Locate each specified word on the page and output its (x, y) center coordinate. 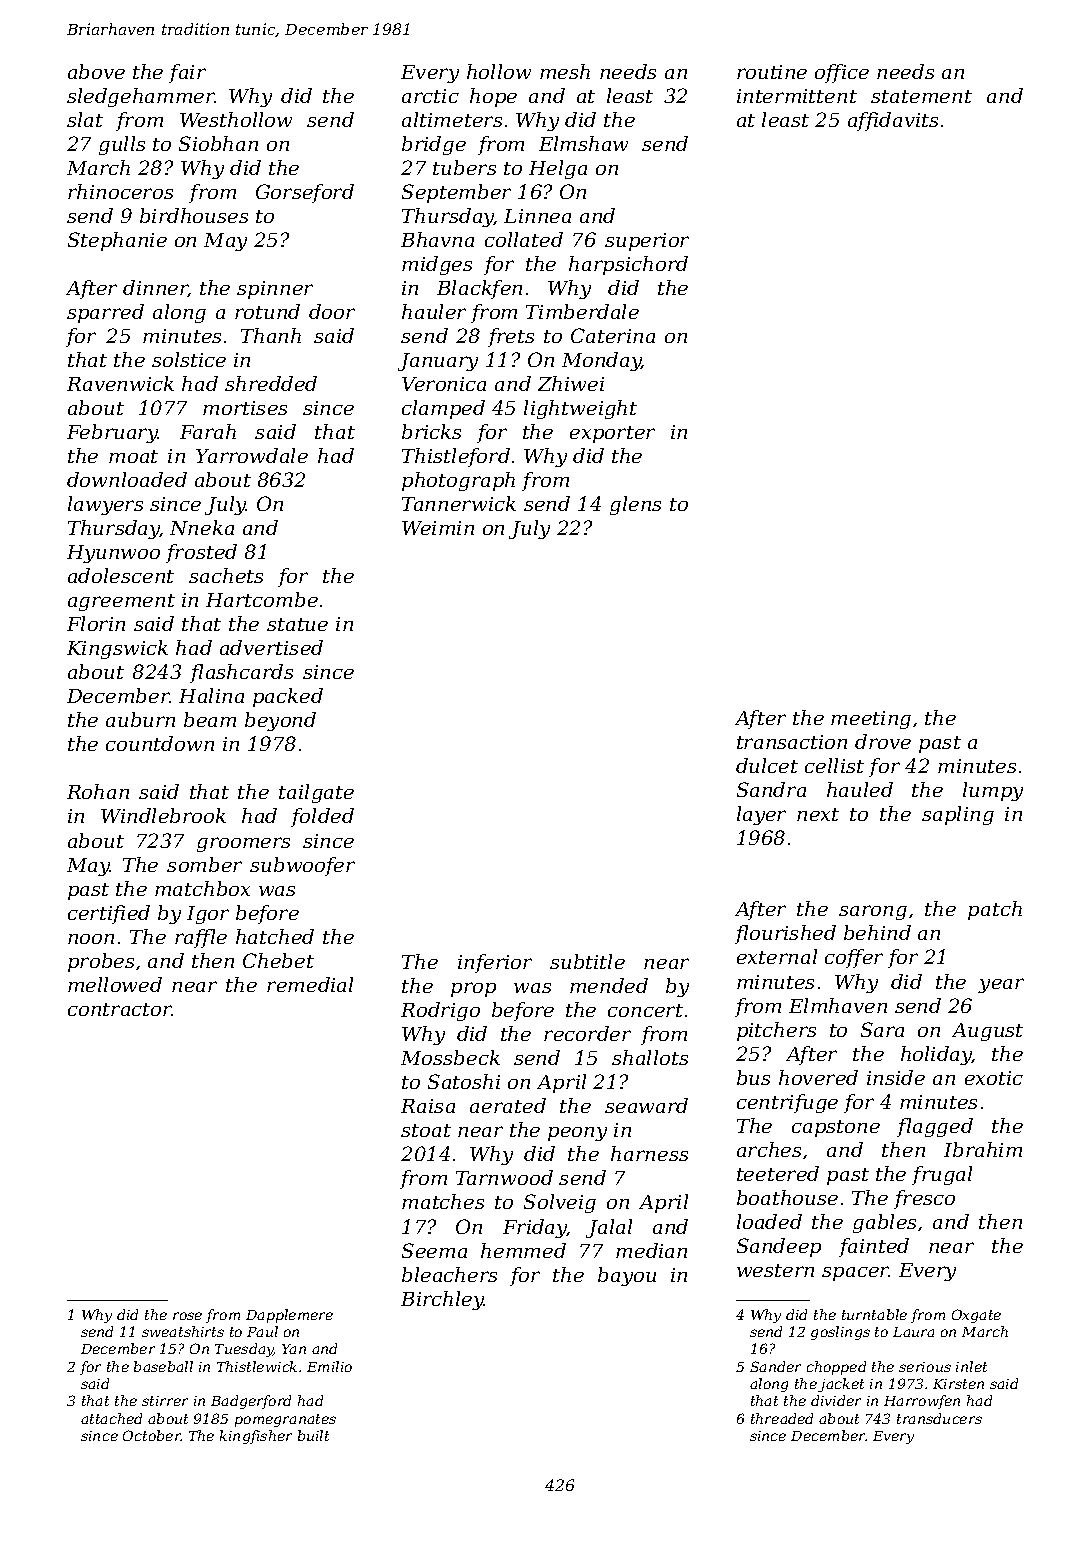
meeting (871, 720)
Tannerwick (459, 503)
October (152, 1435)
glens (635, 505)
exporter (612, 434)
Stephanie (117, 241)
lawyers (105, 505)
